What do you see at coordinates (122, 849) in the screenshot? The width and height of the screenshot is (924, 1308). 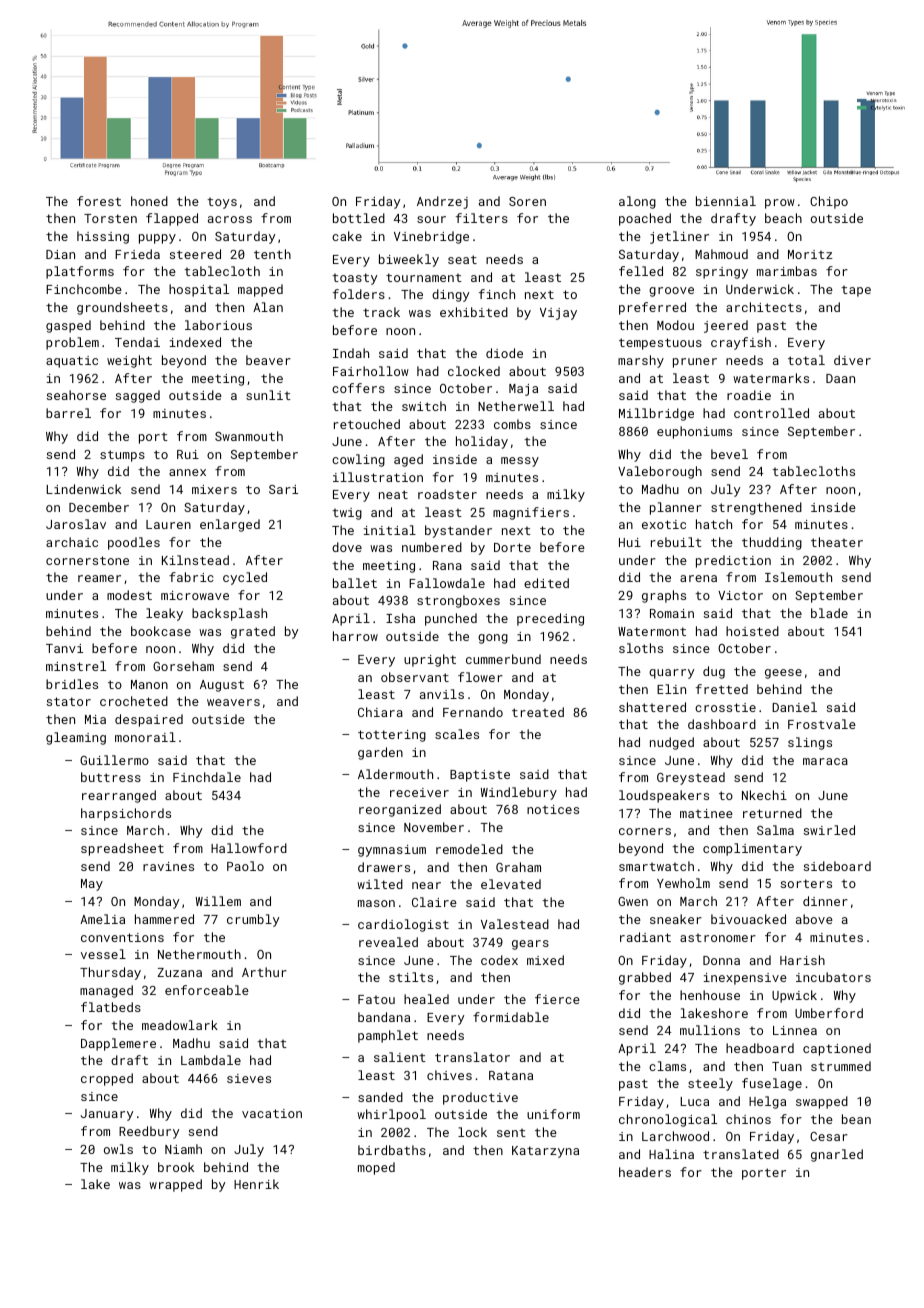 I see `spreadsheet` at bounding box center [122, 849].
